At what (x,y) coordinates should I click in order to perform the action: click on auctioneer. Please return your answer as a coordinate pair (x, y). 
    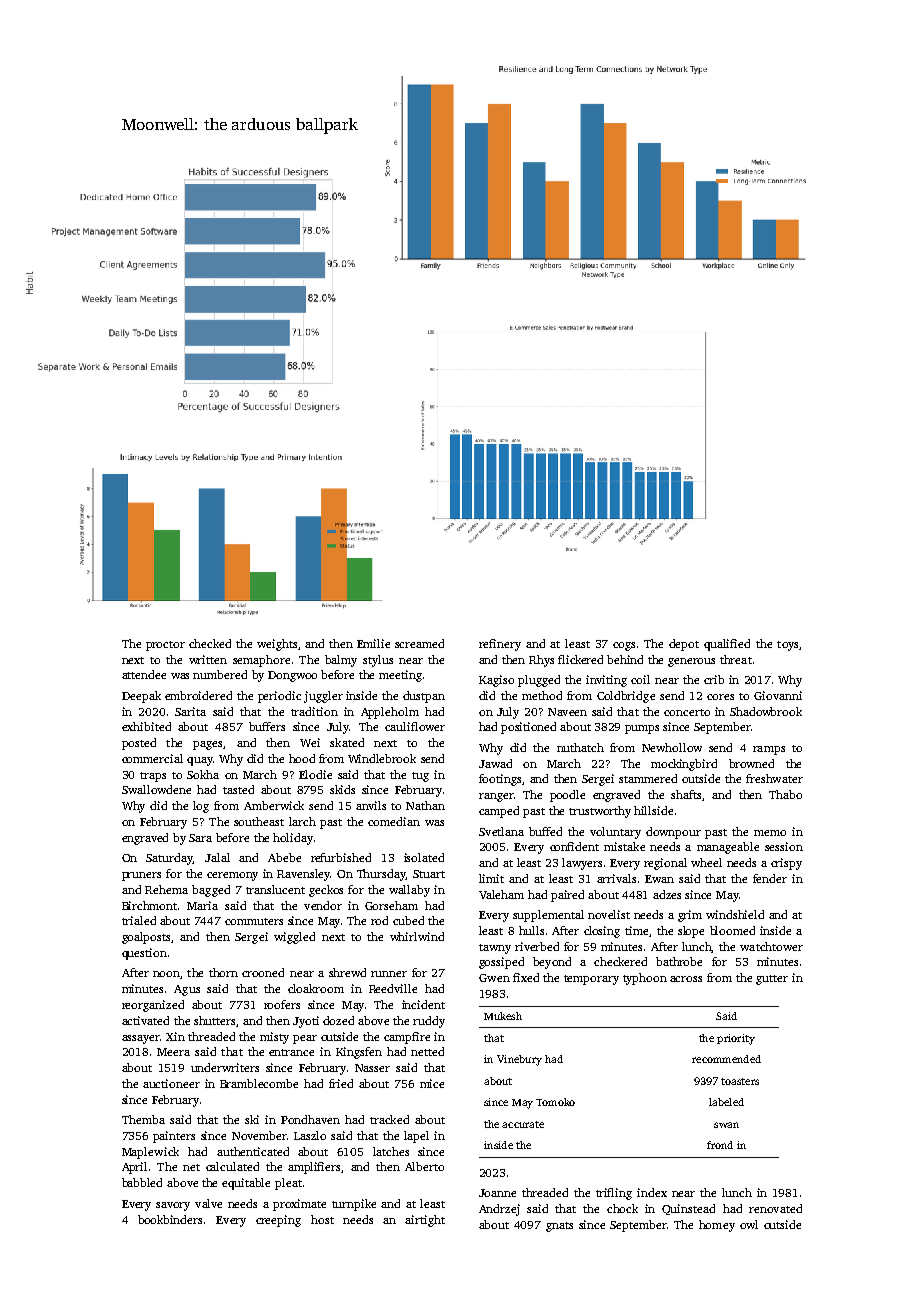
    Looking at the image, I should click on (171, 1083).
